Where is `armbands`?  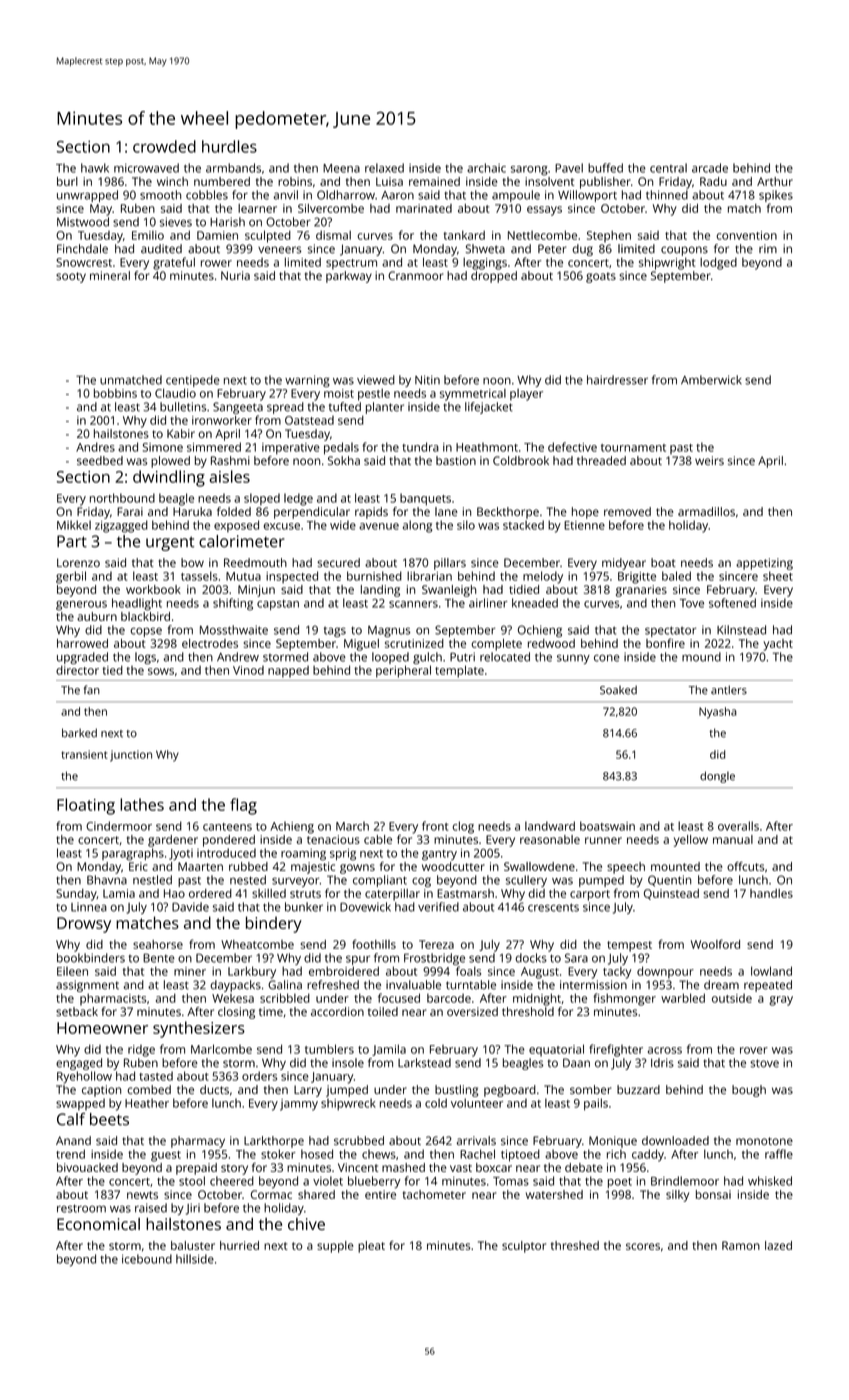 armbands is located at coordinates (233, 168).
